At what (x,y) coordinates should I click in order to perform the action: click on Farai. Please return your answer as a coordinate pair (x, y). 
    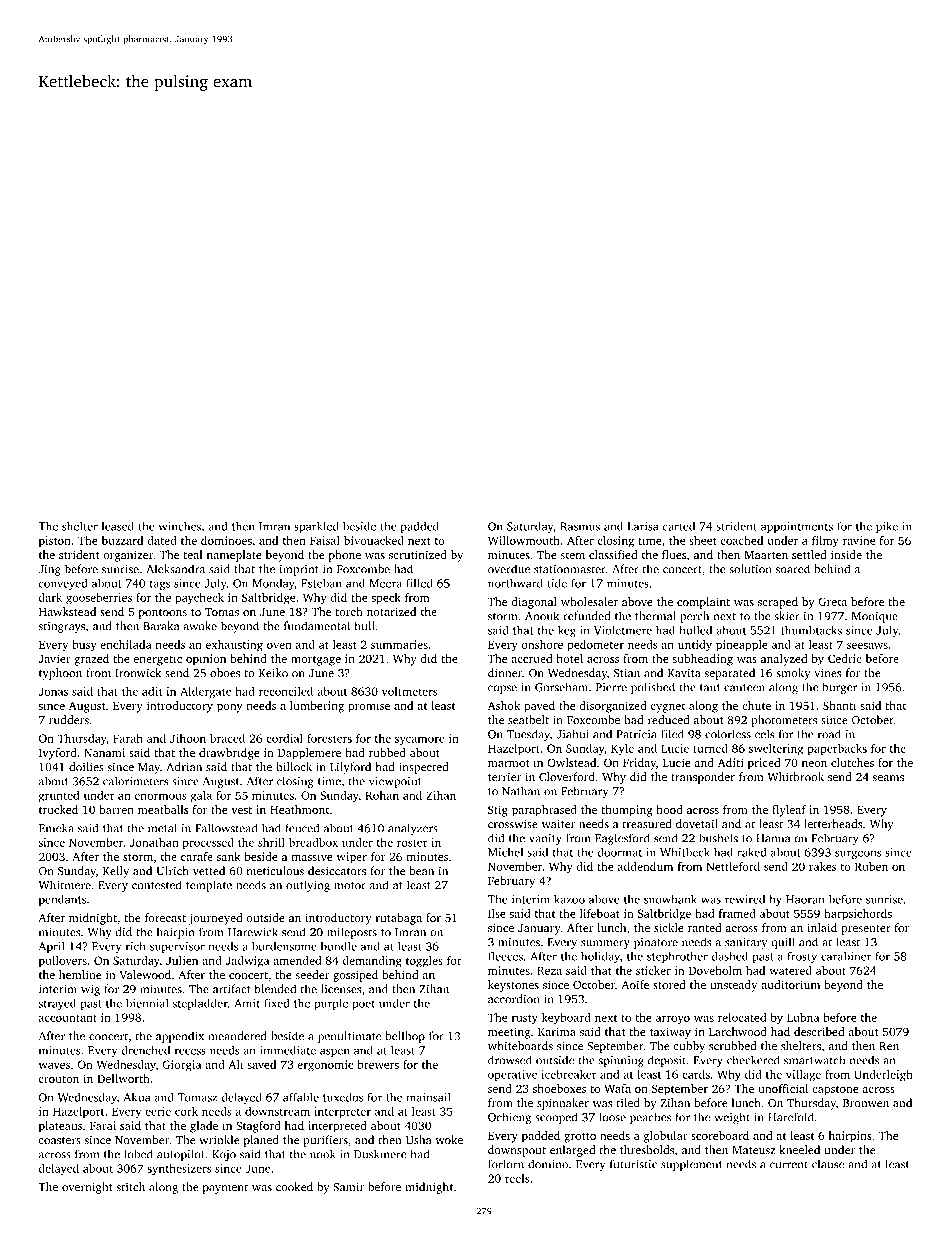
    Looking at the image, I should click on (103, 1125).
